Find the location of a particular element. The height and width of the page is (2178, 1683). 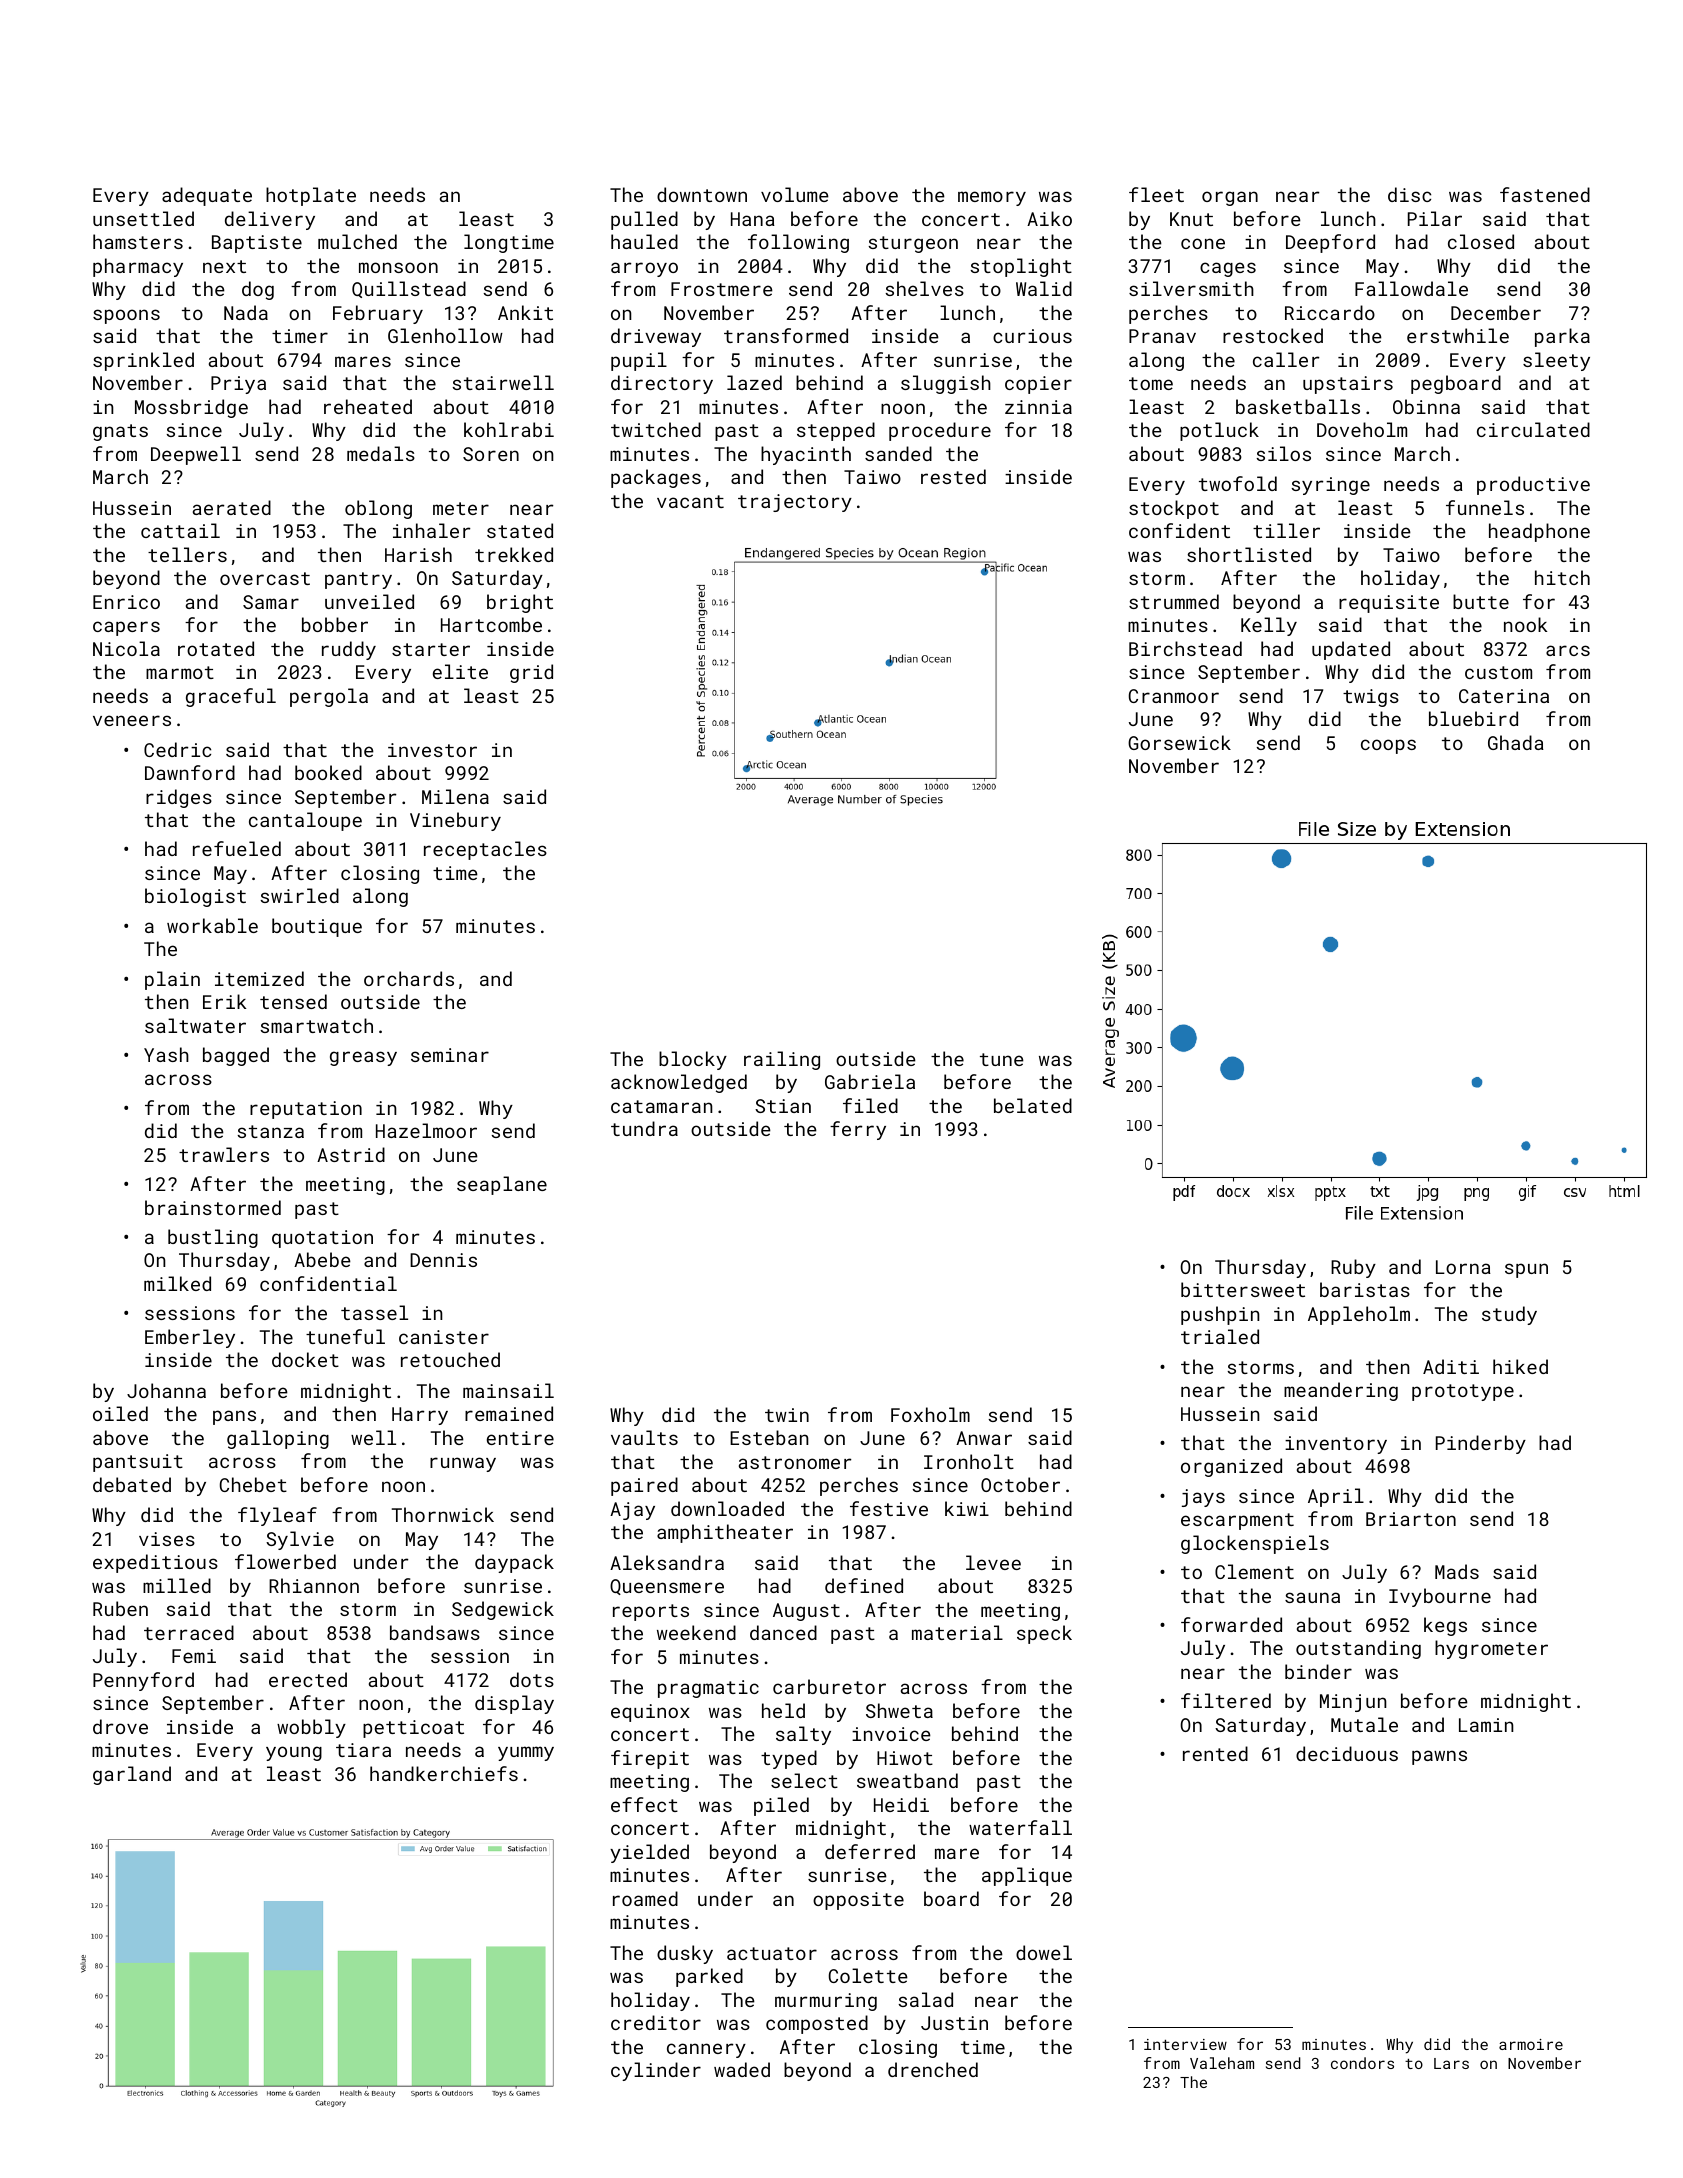

tellers is located at coordinates (187, 554).
